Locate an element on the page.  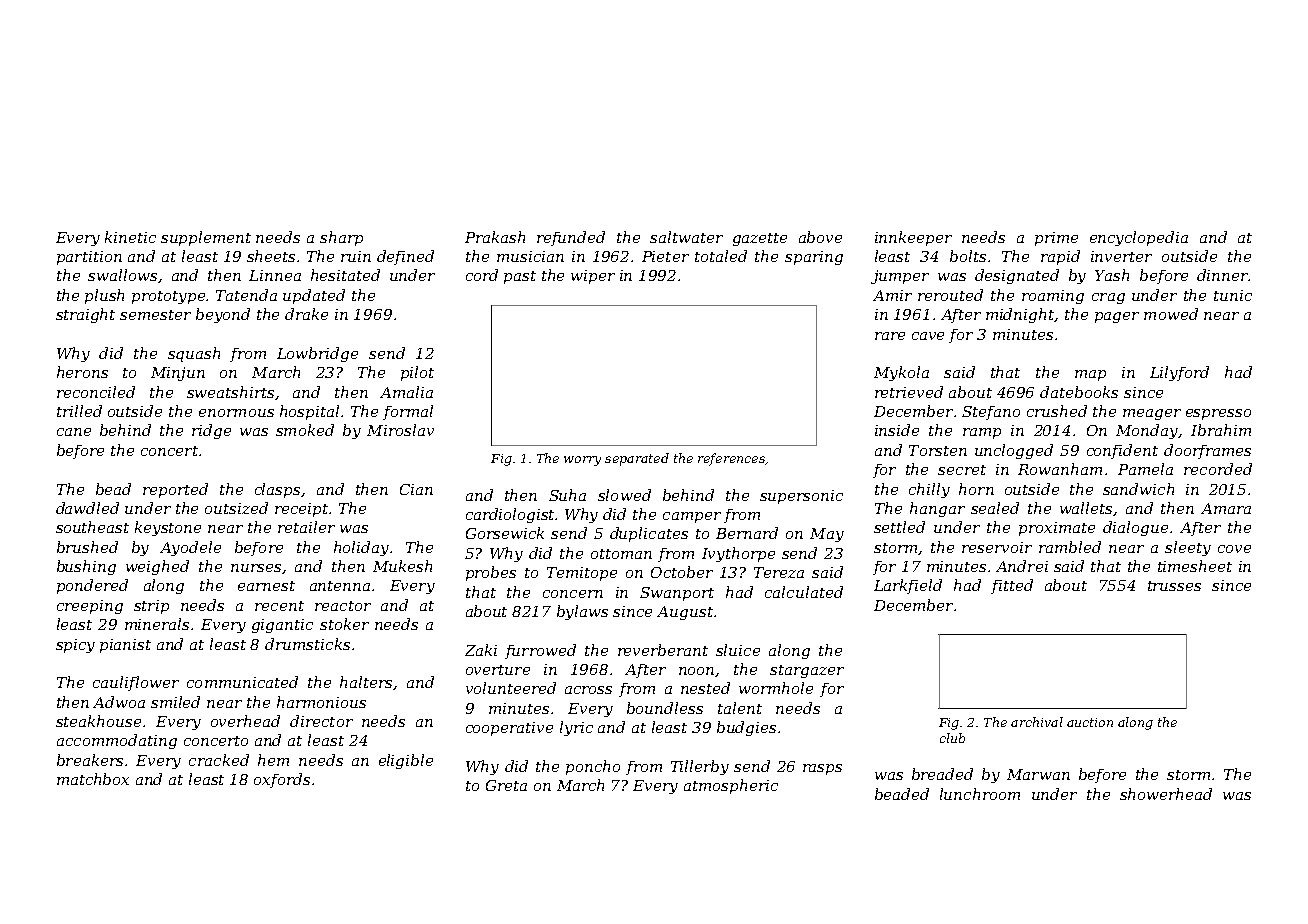
prime is located at coordinates (1056, 239).
